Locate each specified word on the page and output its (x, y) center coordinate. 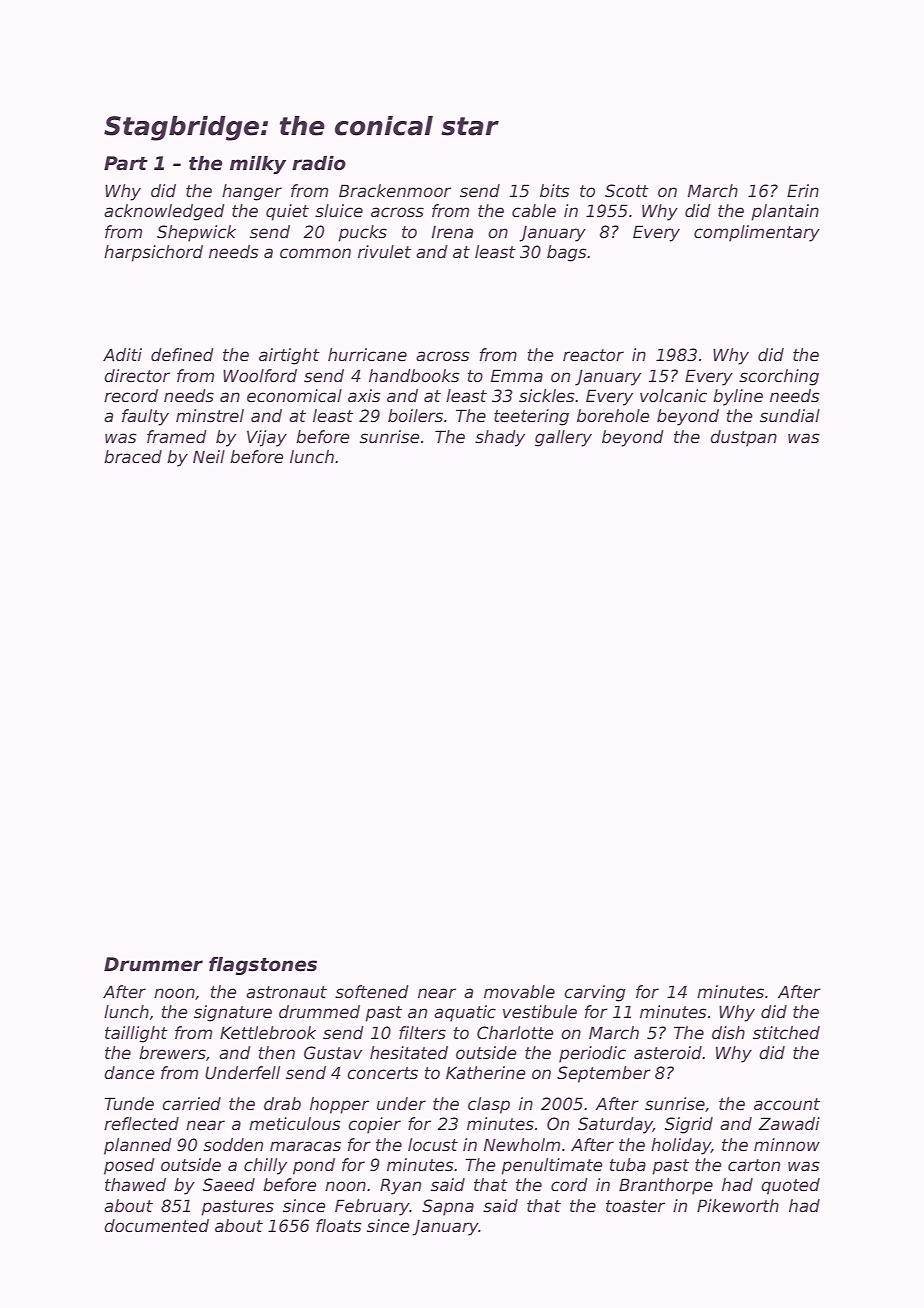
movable (519, 992)
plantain (785, 212)
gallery (563, 438)
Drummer (153, 964)
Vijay (267, 438)
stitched (786, 1033)
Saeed (229, 1185)
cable (534, 211)
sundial (790, 416)
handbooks (414, 376)
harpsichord (153, 253)
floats (339, 1226)
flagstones (263, 966)
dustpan (743, 438)
